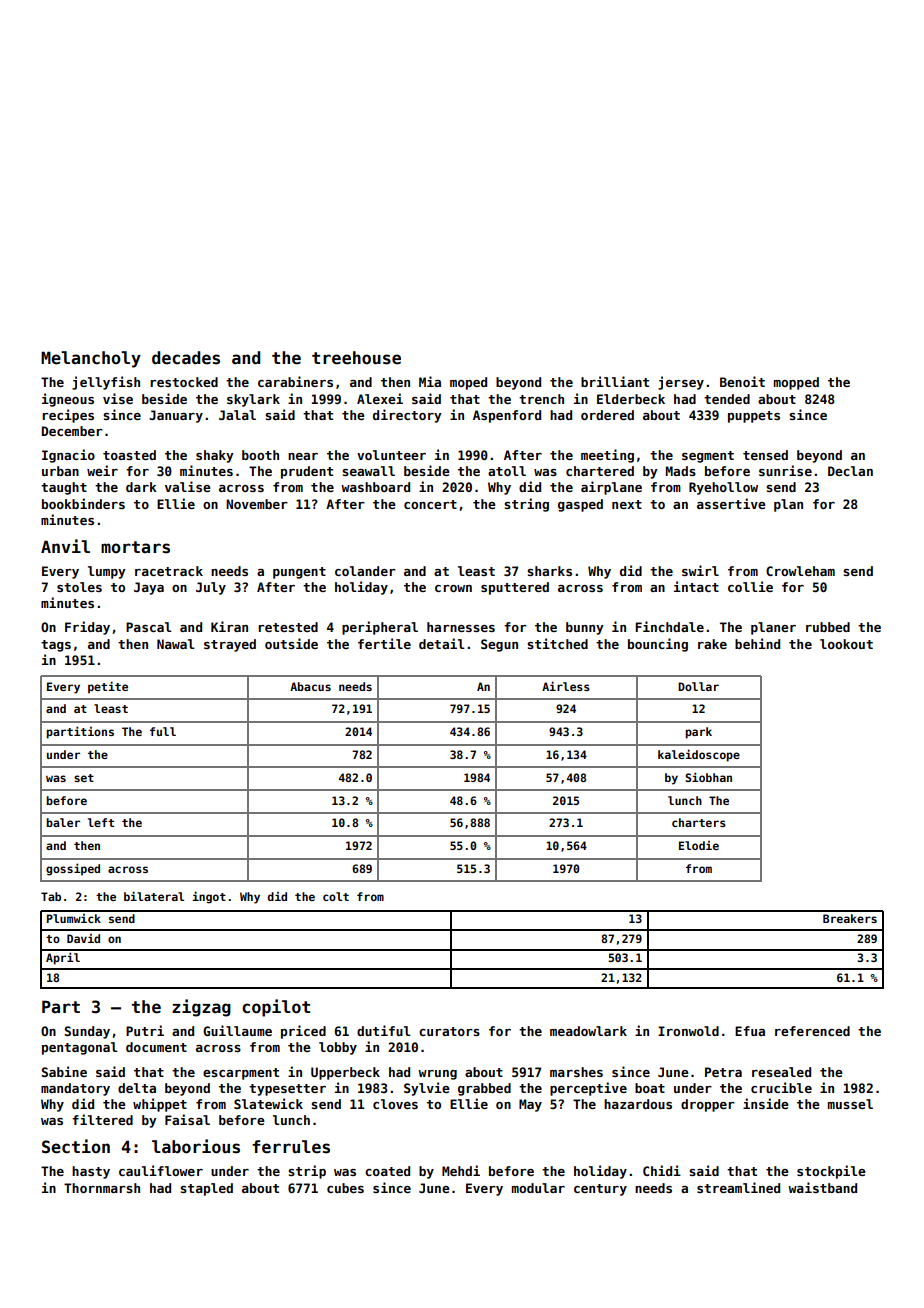 Image resolution: width=924 pixels, height=1308 pixels. What do you see at coordinates (102, 1188) in the screenshot?
I see `Thornmarsh` at bounding box center [102, 1188].
